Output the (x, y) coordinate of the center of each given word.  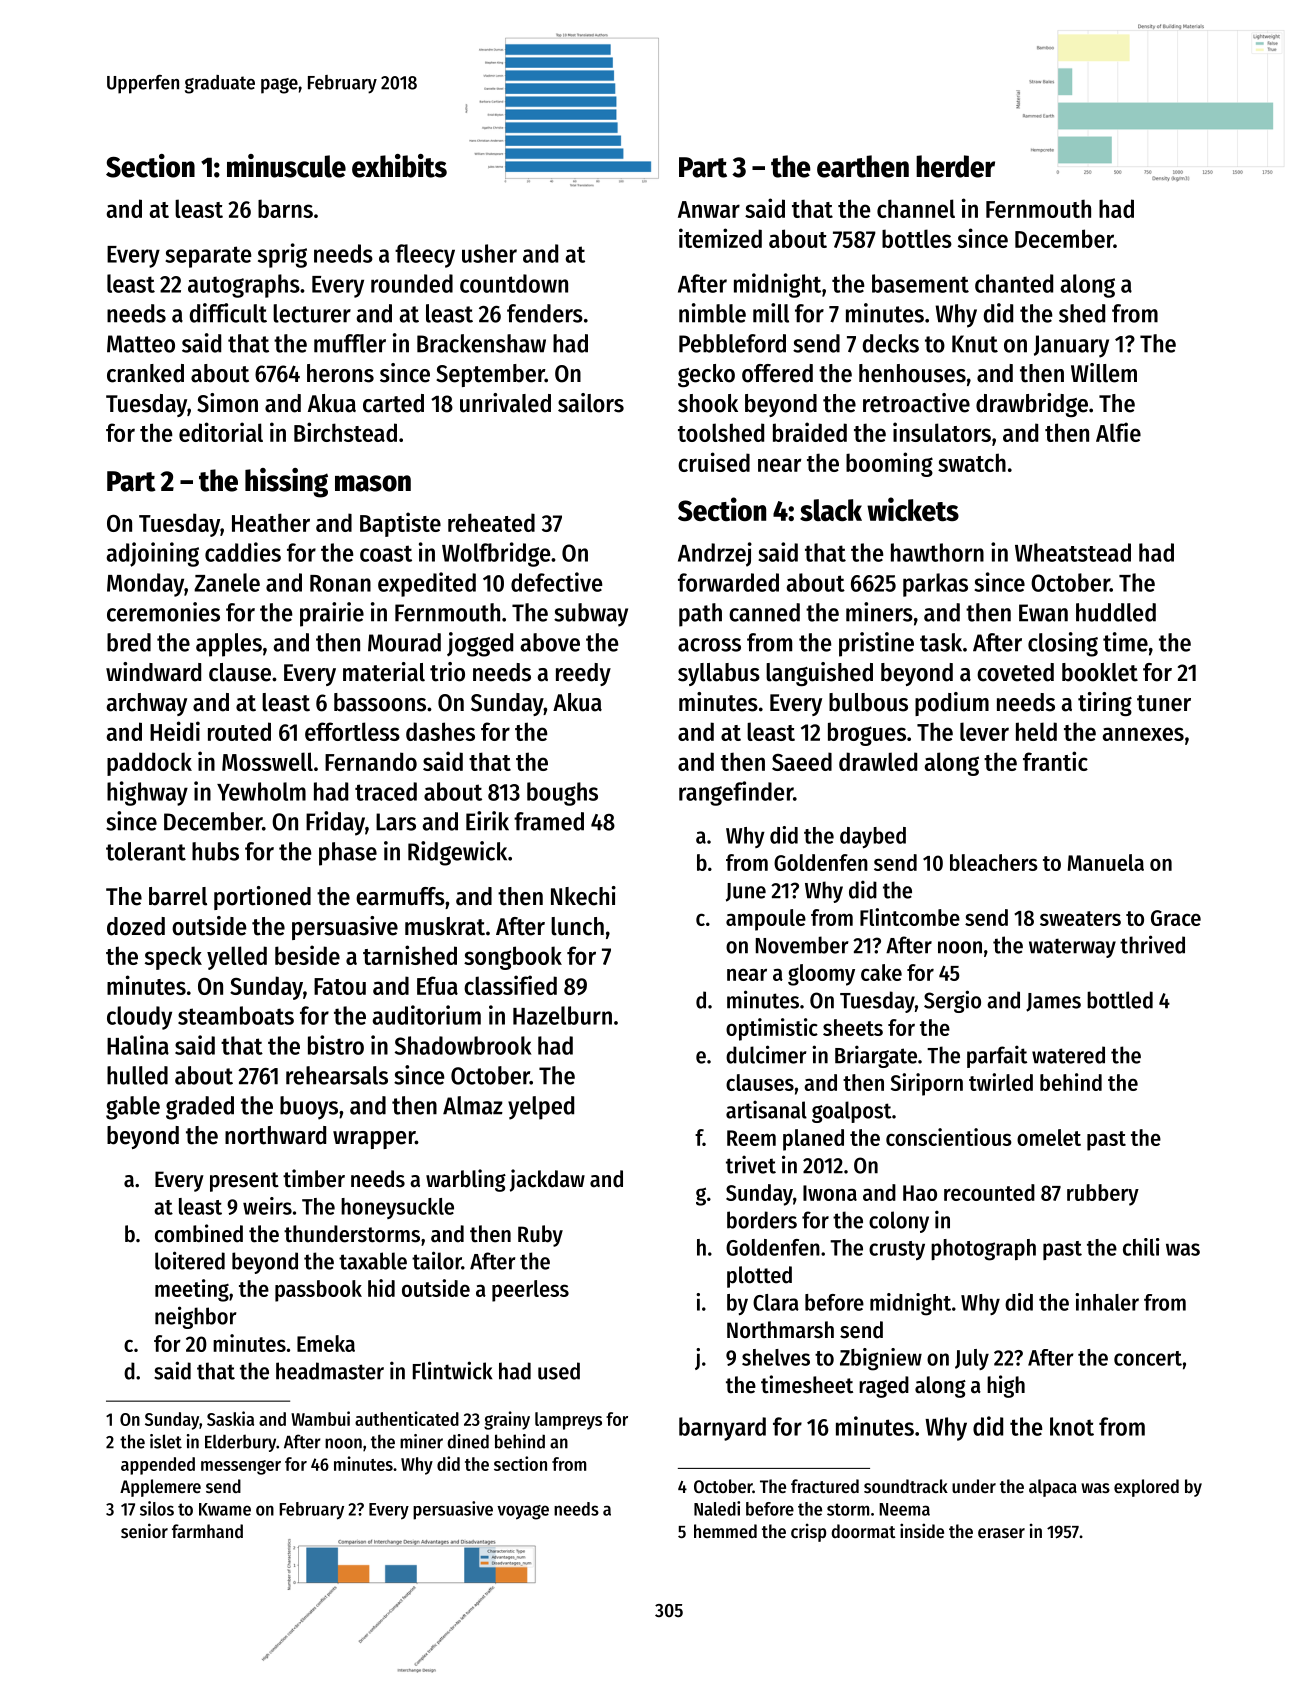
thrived (1152, 944)
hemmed (725, 1531)
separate (208, 257)
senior (144, 1530)
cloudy (139, 1018)
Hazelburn (562, 1015)
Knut (975, 344)
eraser (1001, 1533)
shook (708, 403)
